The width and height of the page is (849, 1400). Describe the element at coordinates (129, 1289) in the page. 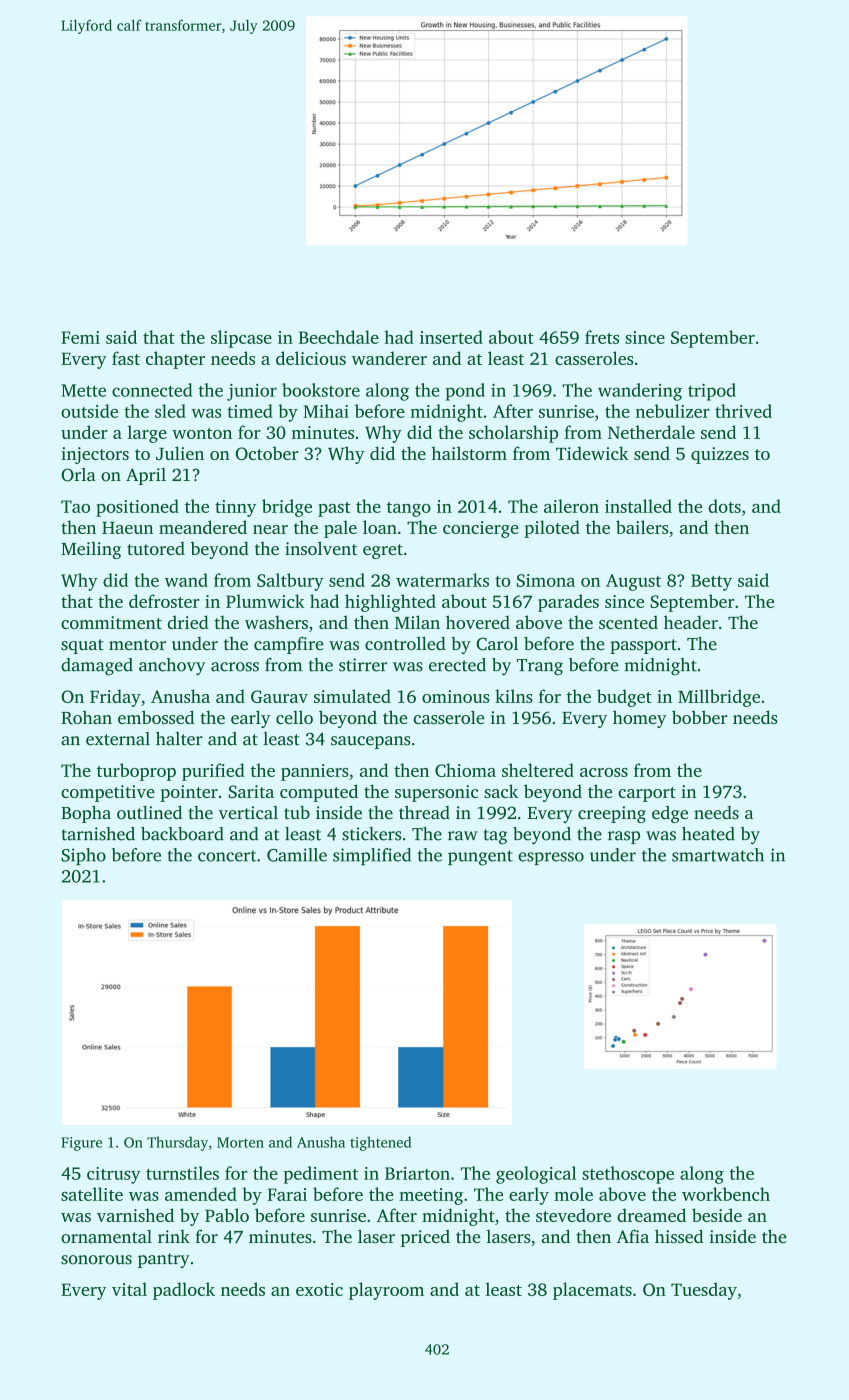

I see `vital` at that location.
